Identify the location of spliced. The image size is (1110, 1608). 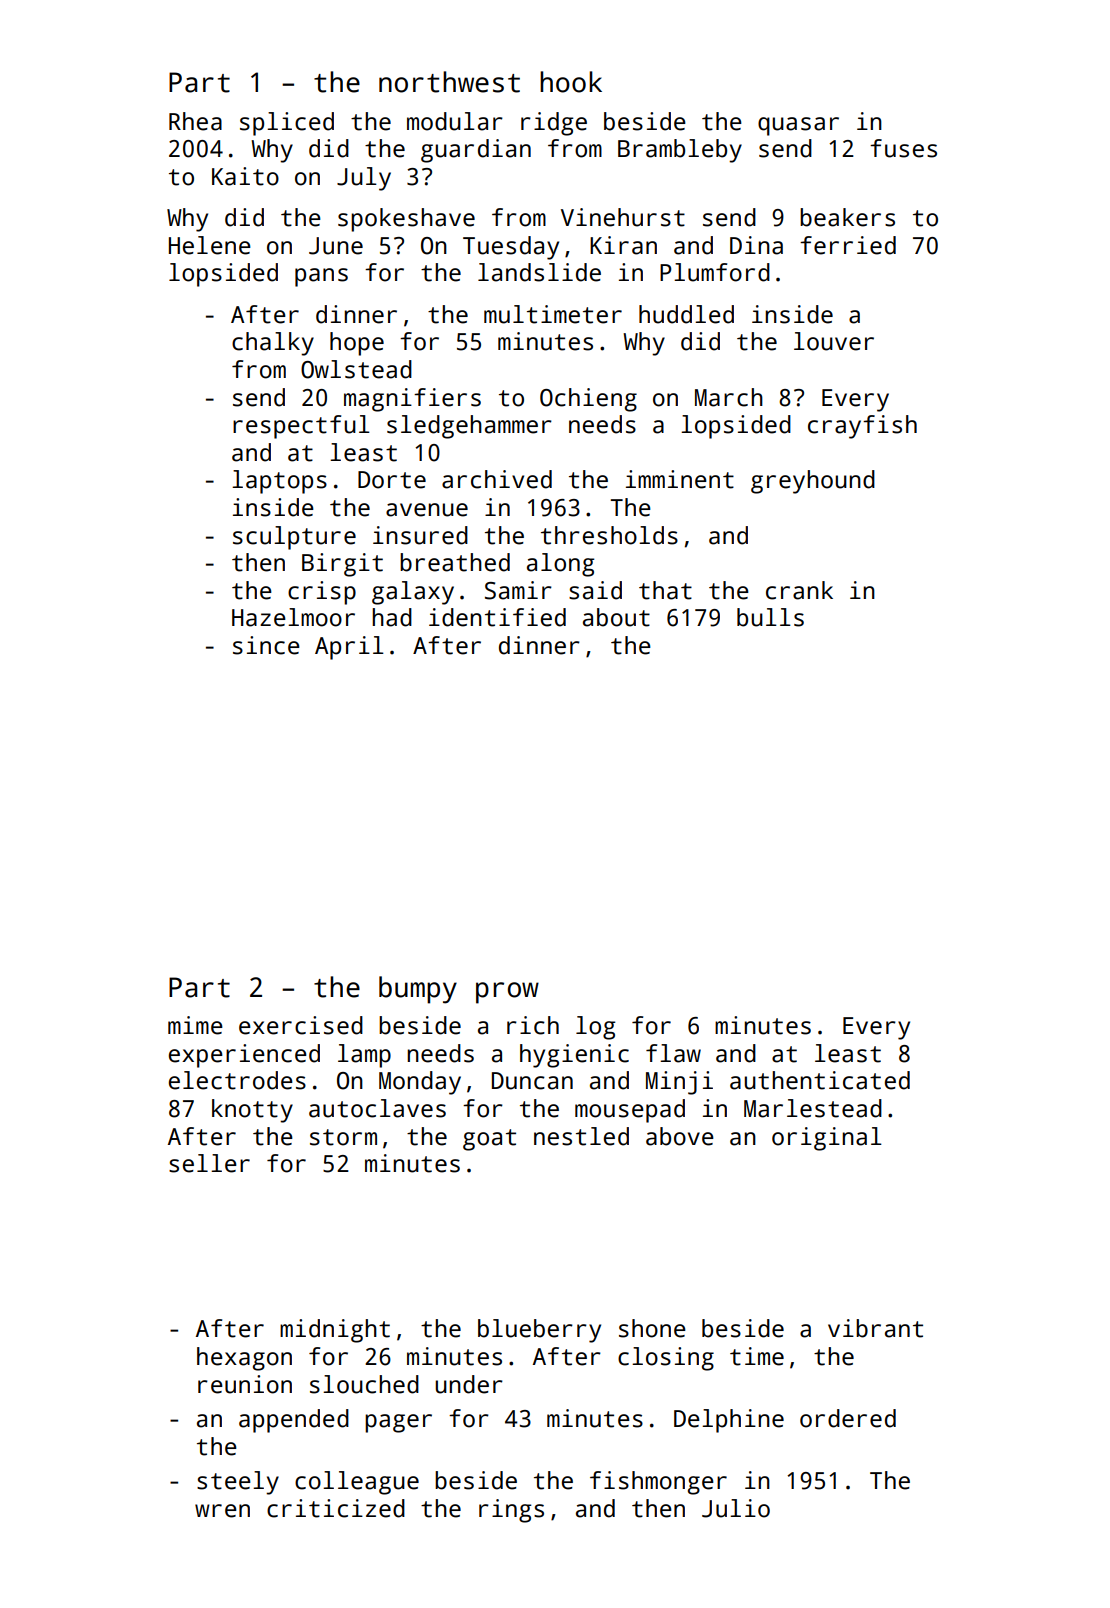
(287, 124).
